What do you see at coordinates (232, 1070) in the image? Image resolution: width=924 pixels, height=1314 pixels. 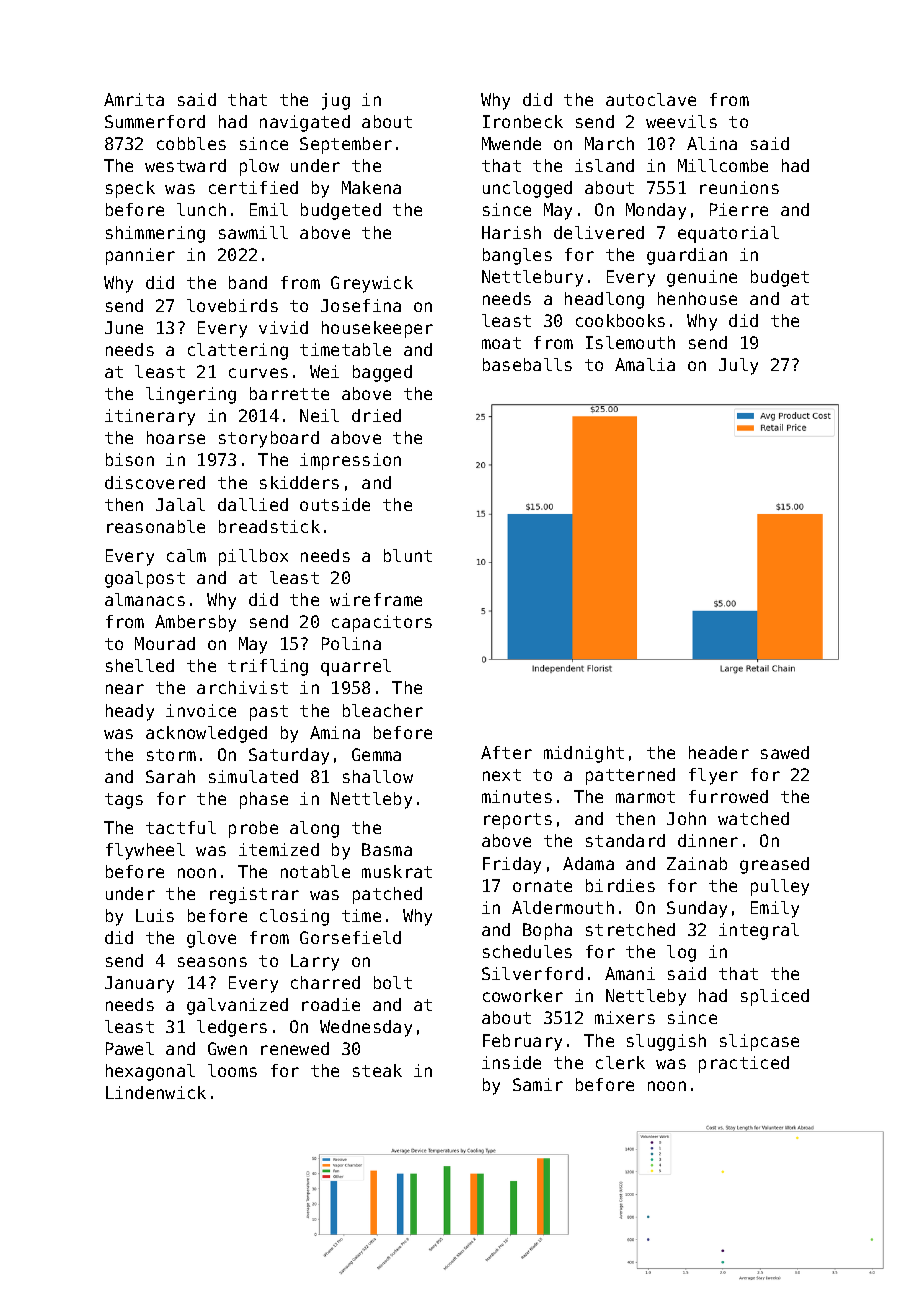 I see `looms` at bounding box center [232, 1070].
